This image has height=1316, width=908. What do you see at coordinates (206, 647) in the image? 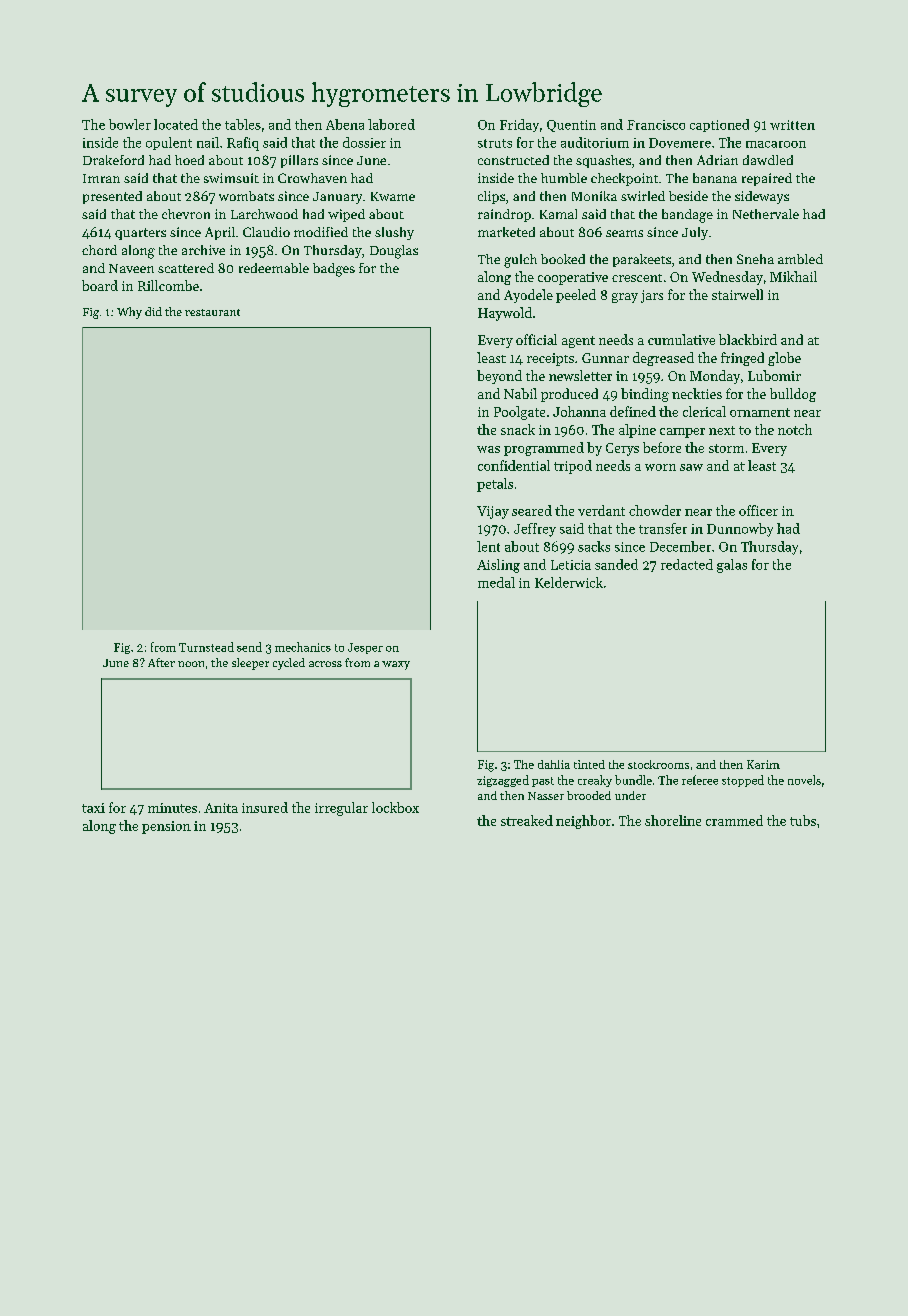
I see `Turnstead` at bounding box center [206, 647].
